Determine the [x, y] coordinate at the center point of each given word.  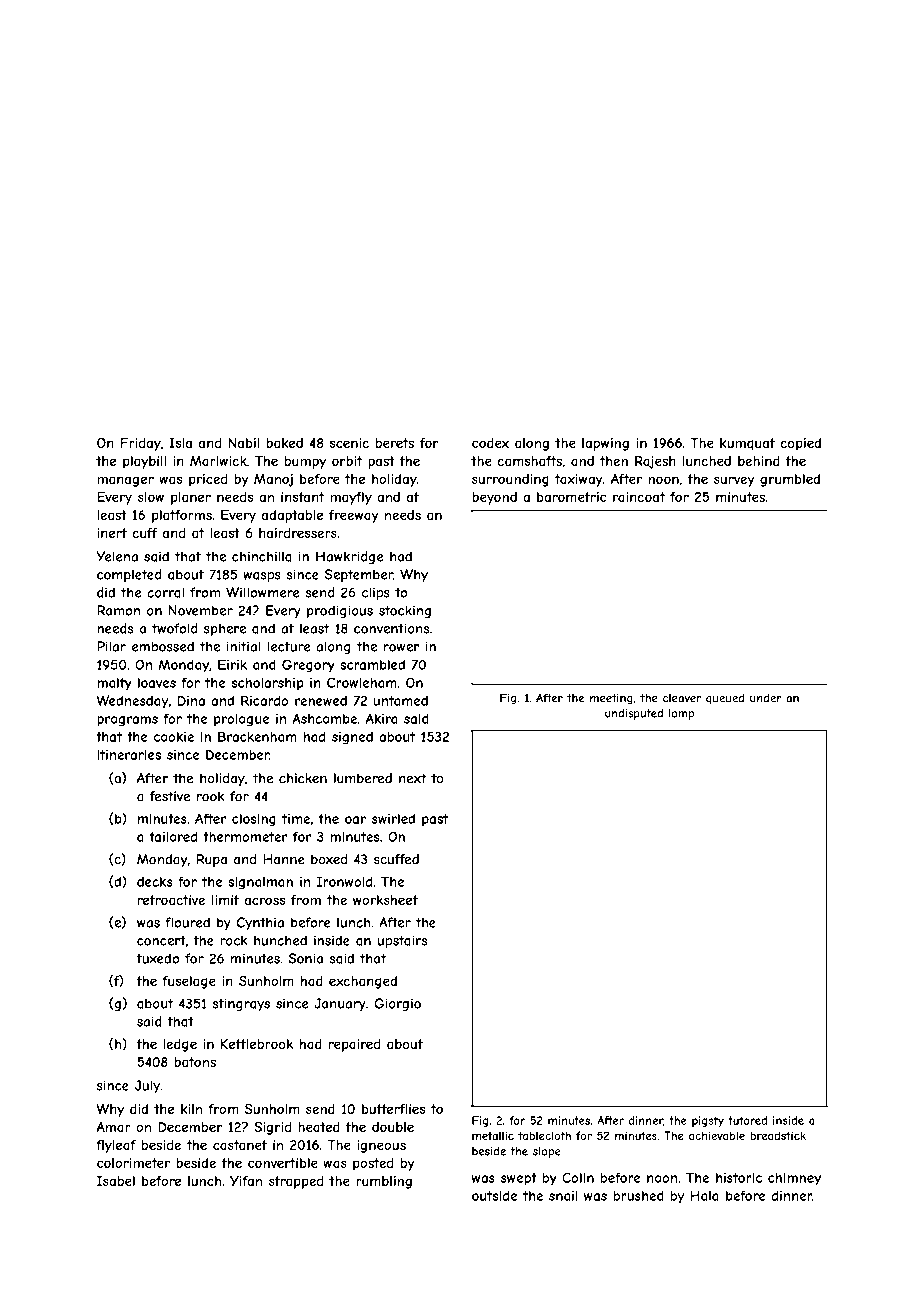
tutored [747, 1120]
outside [494, 1195]
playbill [144, 462]
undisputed [634, 714]
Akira [382, 718]
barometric [571, 497]
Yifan [246, 1181]
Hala [705, 1195]
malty [114, 684]
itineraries [129, 755]
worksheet [385, 900]
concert [161, 941]
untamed [401, 701]
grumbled [790, 480]
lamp [681, 714]
